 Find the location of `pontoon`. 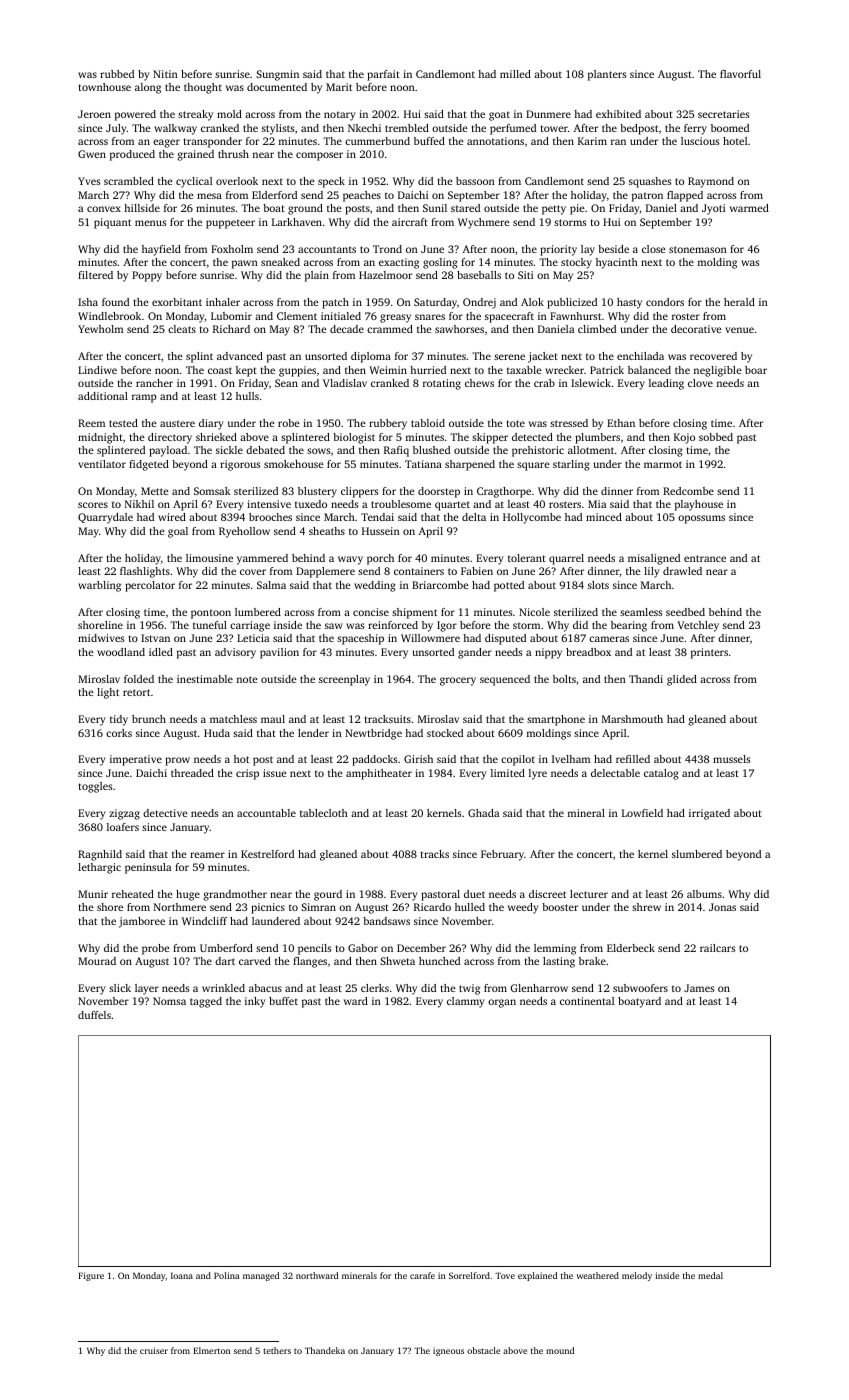

pontoon is located at coordinates (211, 614).
